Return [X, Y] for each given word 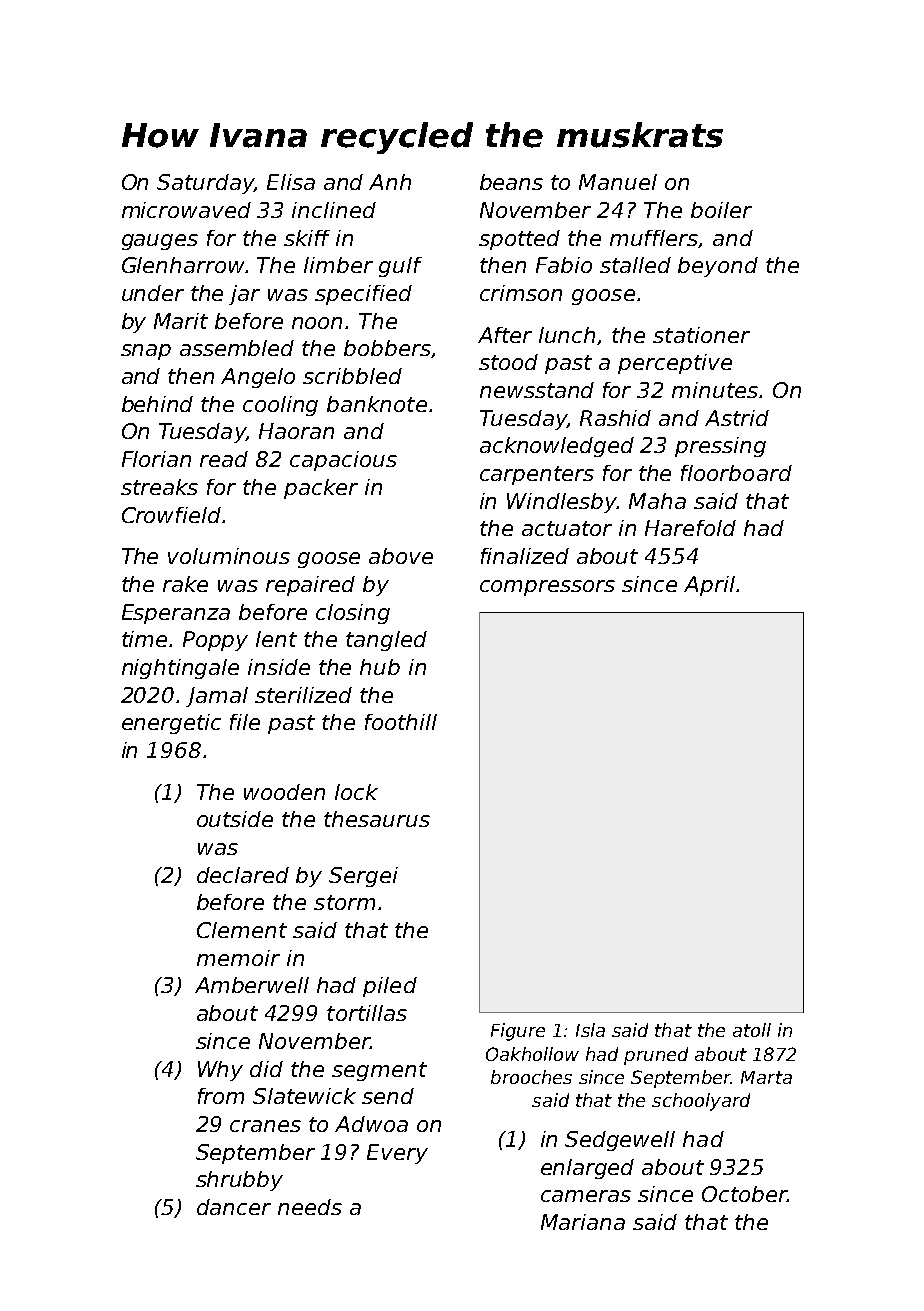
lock [356, 792]
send [388, 1096]
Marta [766, 1077]
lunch [567, 335]
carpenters [537, 475]
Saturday [205, 184]
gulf [400, 267]
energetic [171, 724]
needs [310, 1207]
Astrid [737, 418]
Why [220, 1071]
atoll [752, 1030]
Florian [156, 459]
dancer [234, 1207]
